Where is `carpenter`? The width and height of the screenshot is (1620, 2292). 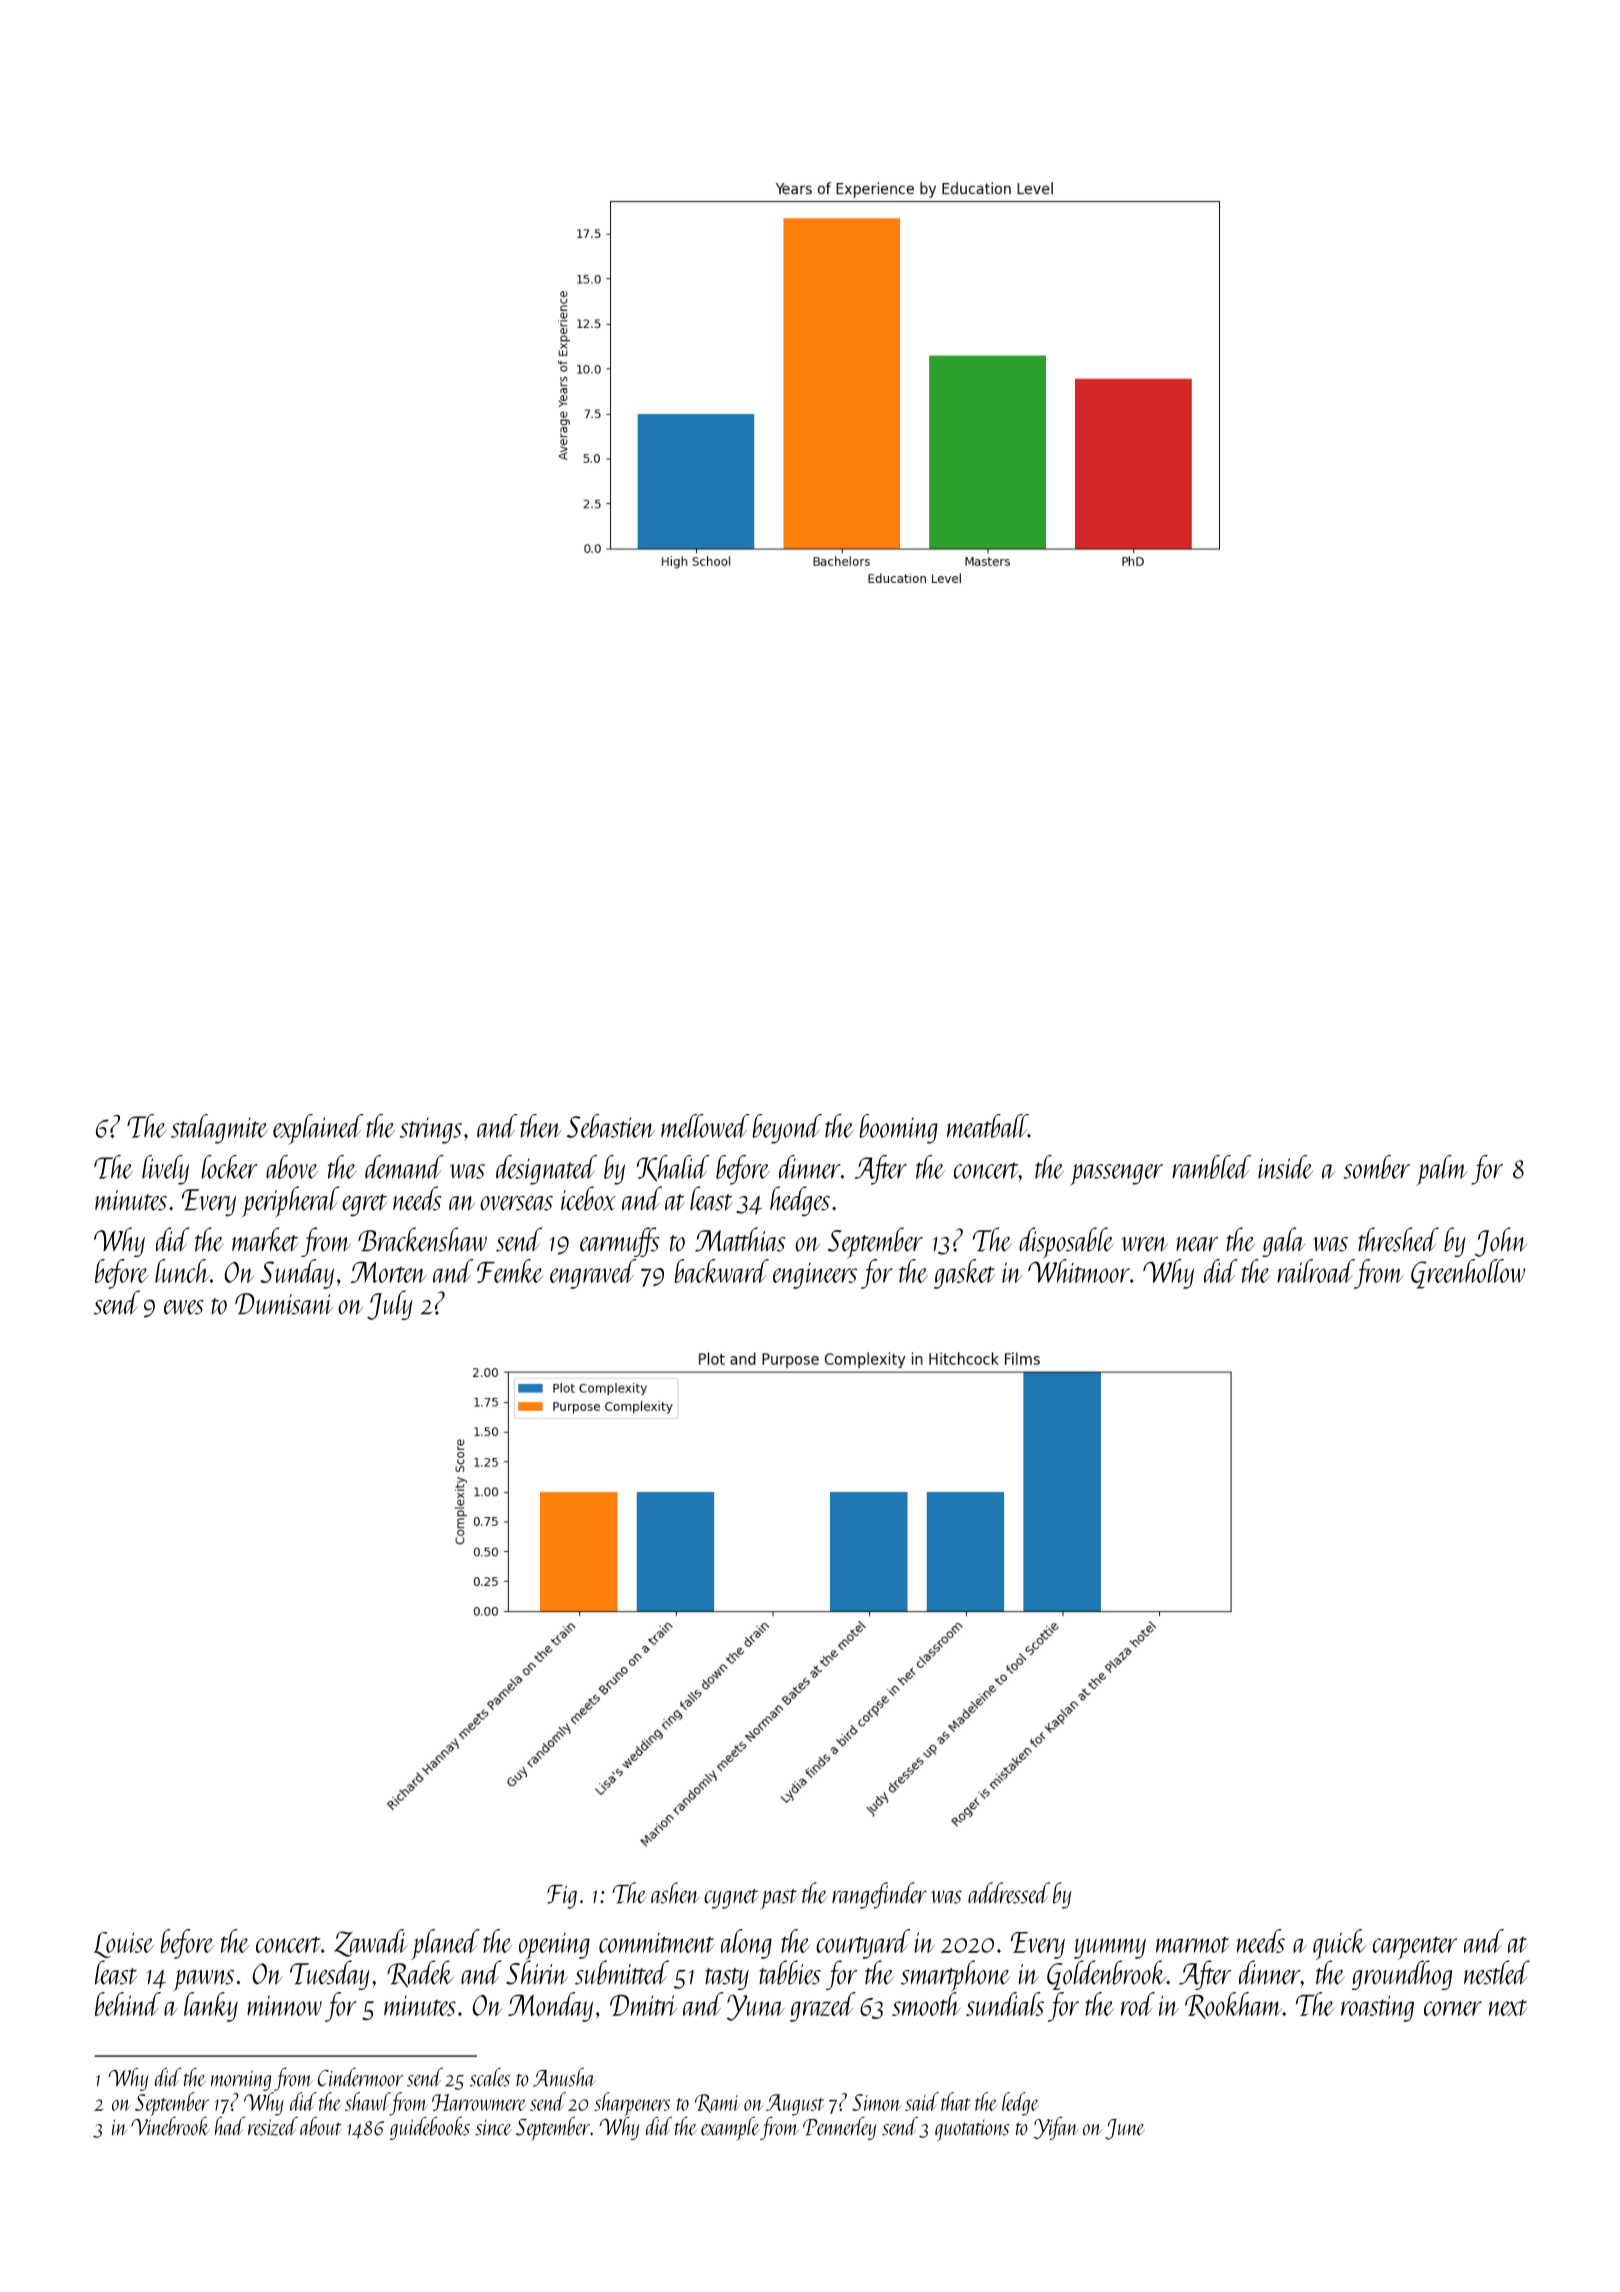
carpenter is located at coordinates (1415, 1948).
